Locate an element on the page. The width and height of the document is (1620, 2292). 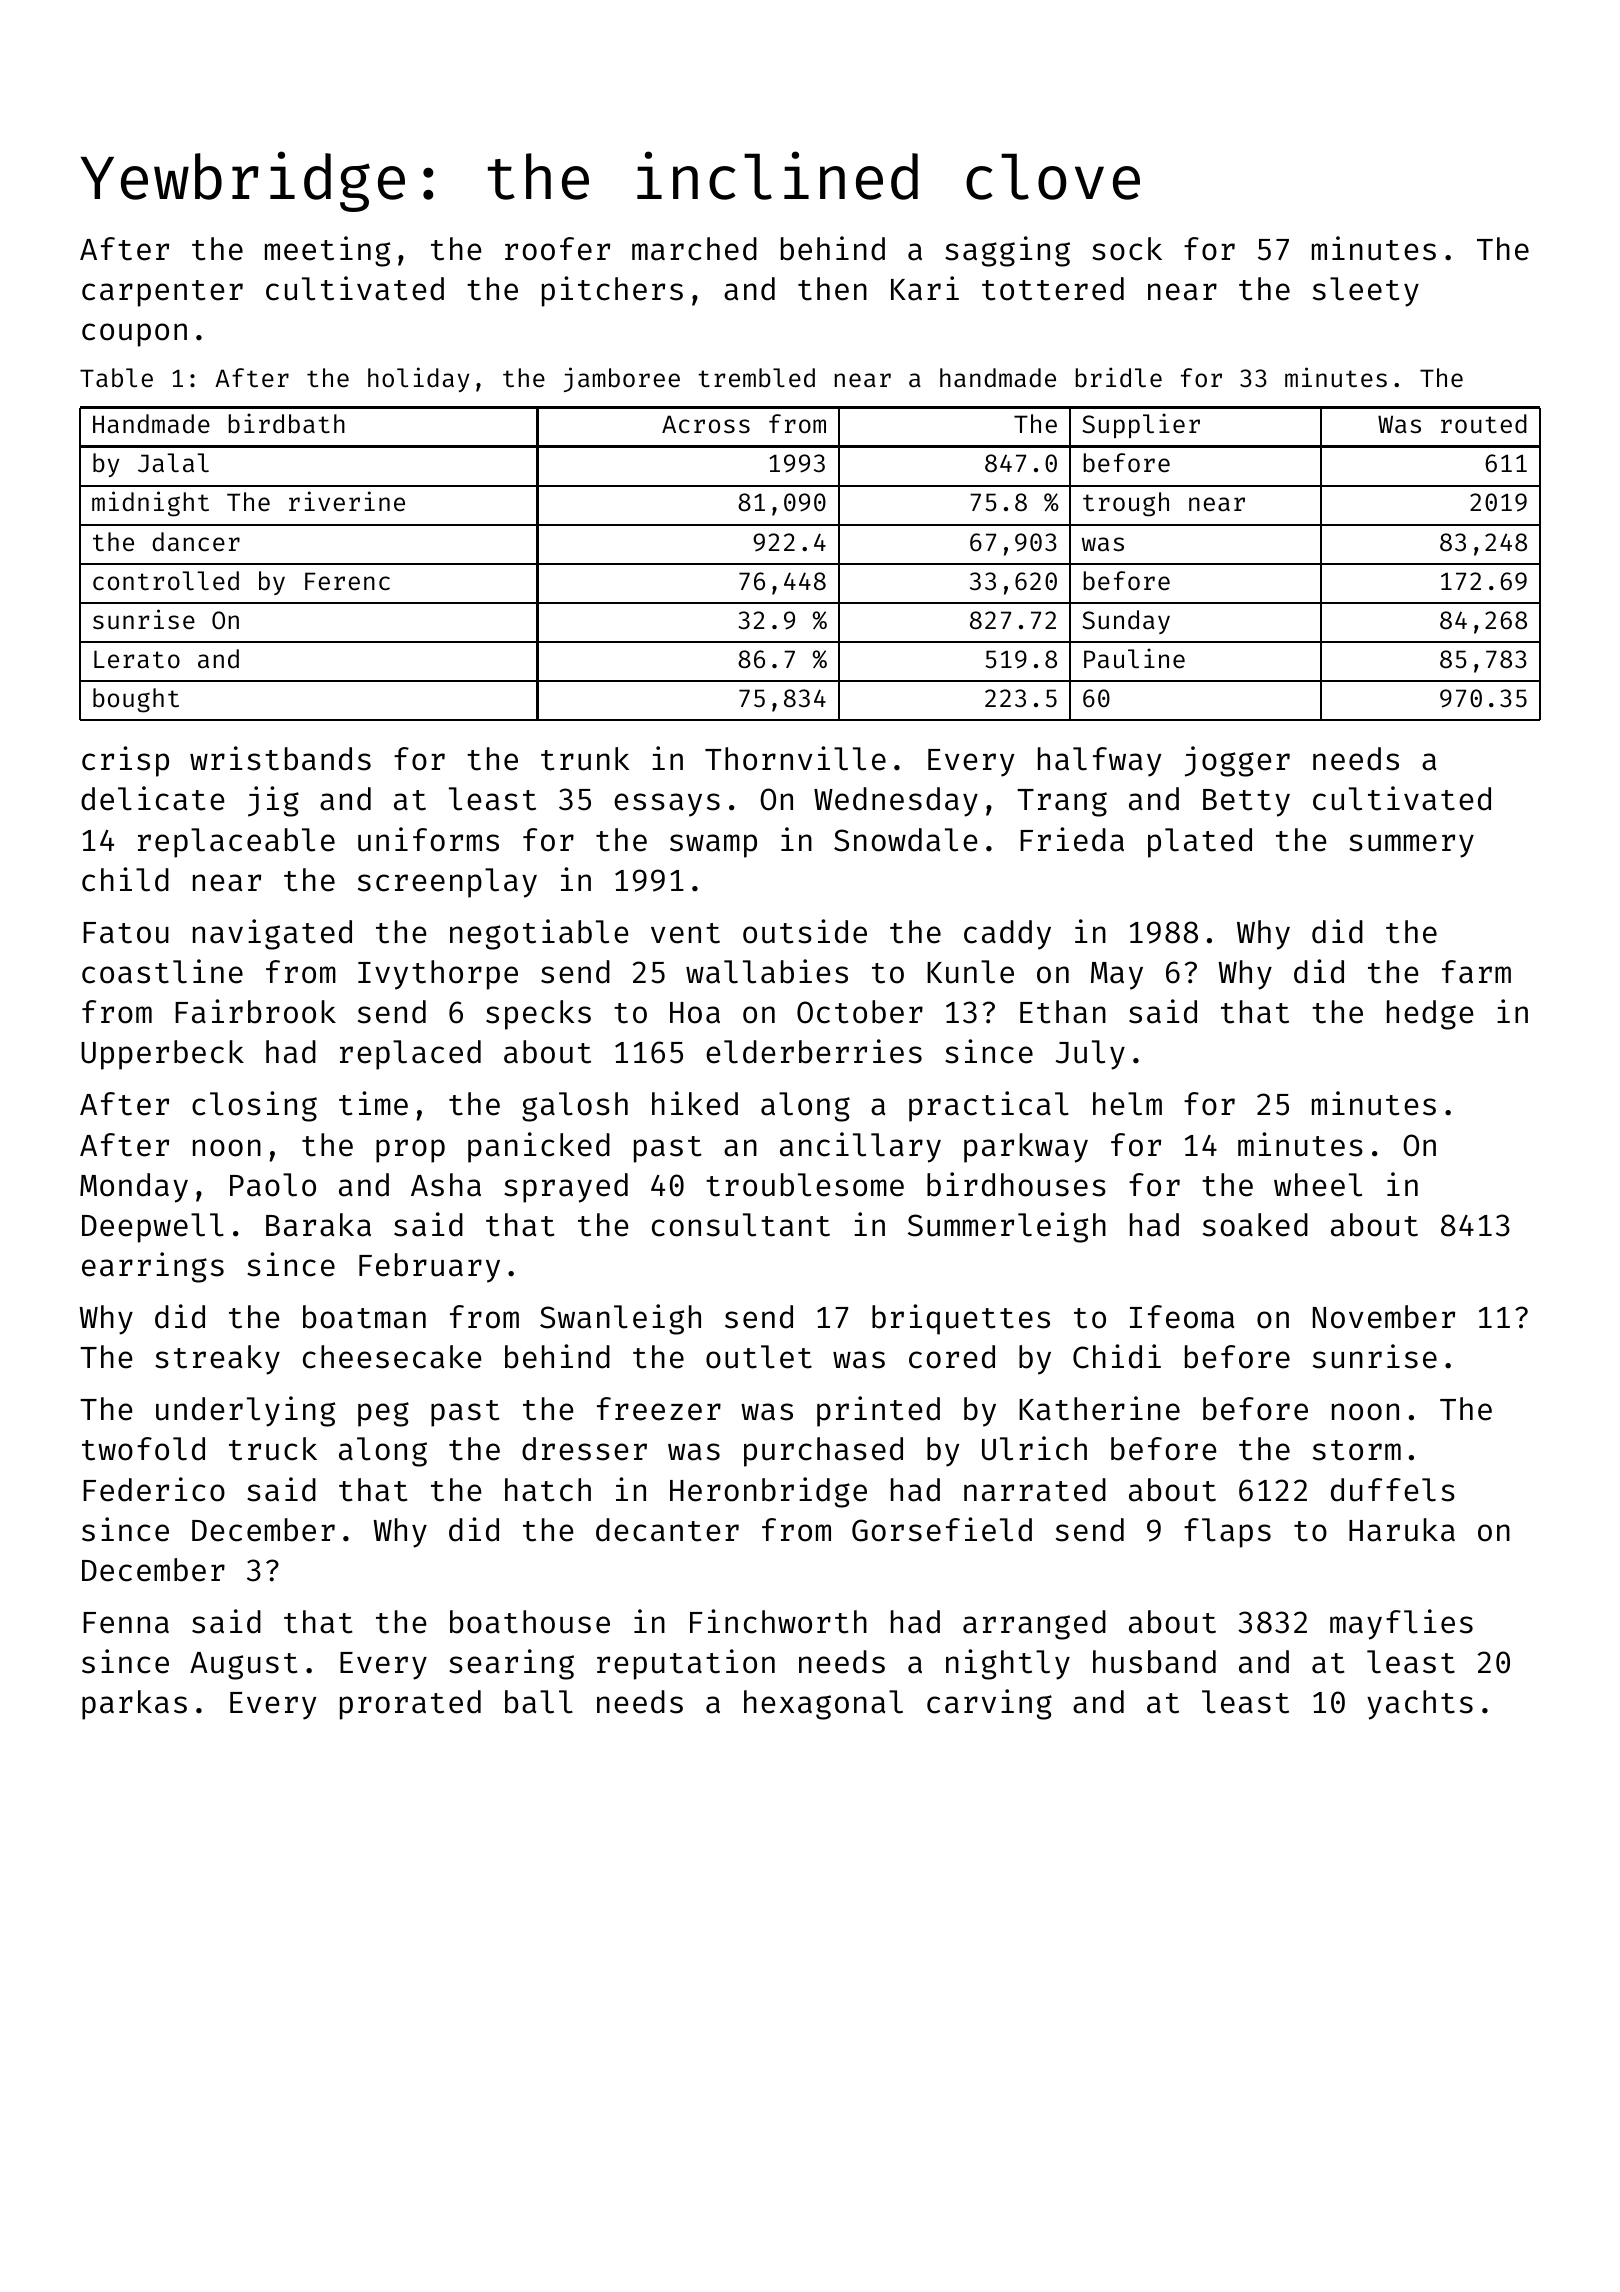
Across is located at coordinates (706, 424).
